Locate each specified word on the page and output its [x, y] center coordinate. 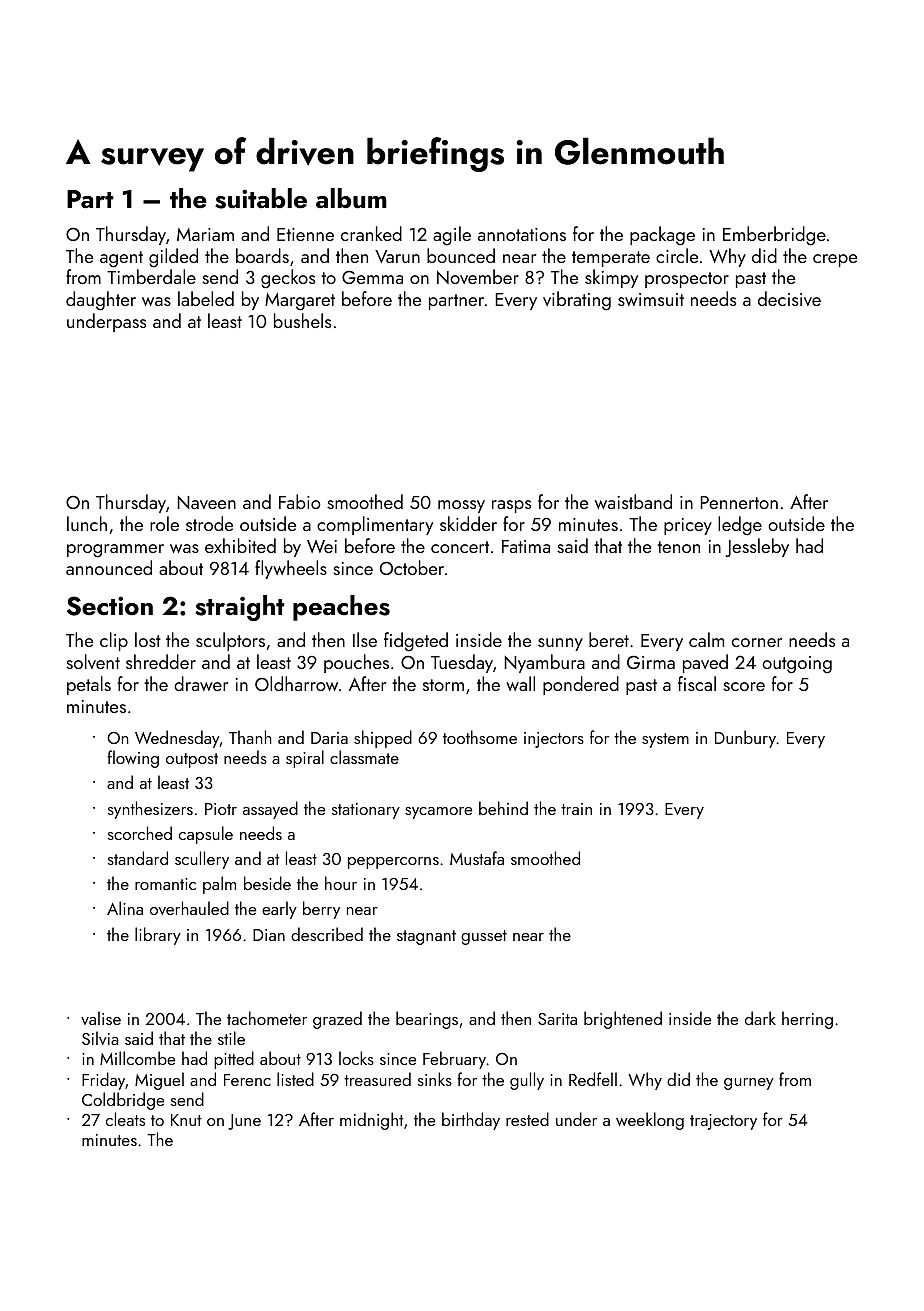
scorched [140, 833]
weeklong [650, 1121]
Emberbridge [774, 236]
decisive [789, 298]
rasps [511, 506]
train [576, 809]
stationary [366, 811]
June [244, 1122]
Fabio [300, 501]
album [351, 198]
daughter [101, 301]
